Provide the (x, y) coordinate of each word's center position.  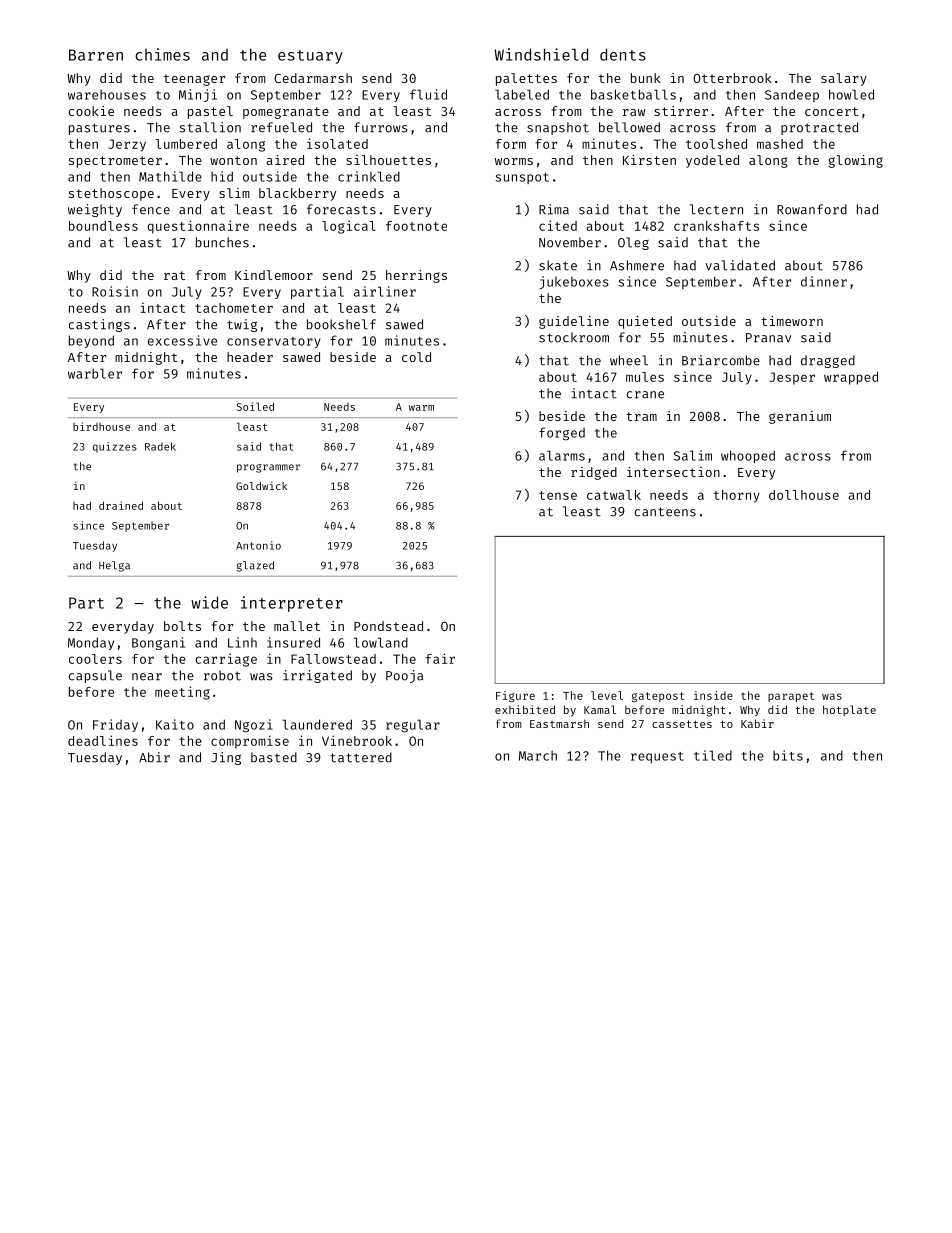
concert (831, 111)
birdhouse (101, 426)
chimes (162, 54)
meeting (182, 693)
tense (558, 495)
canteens (665, 512)
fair (440, 658)
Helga (114, 566)
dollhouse (804, 495)
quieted (645, 322)
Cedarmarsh (313, 78)
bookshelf (341, 324)
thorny (737, 496)
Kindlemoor (274, 275)
